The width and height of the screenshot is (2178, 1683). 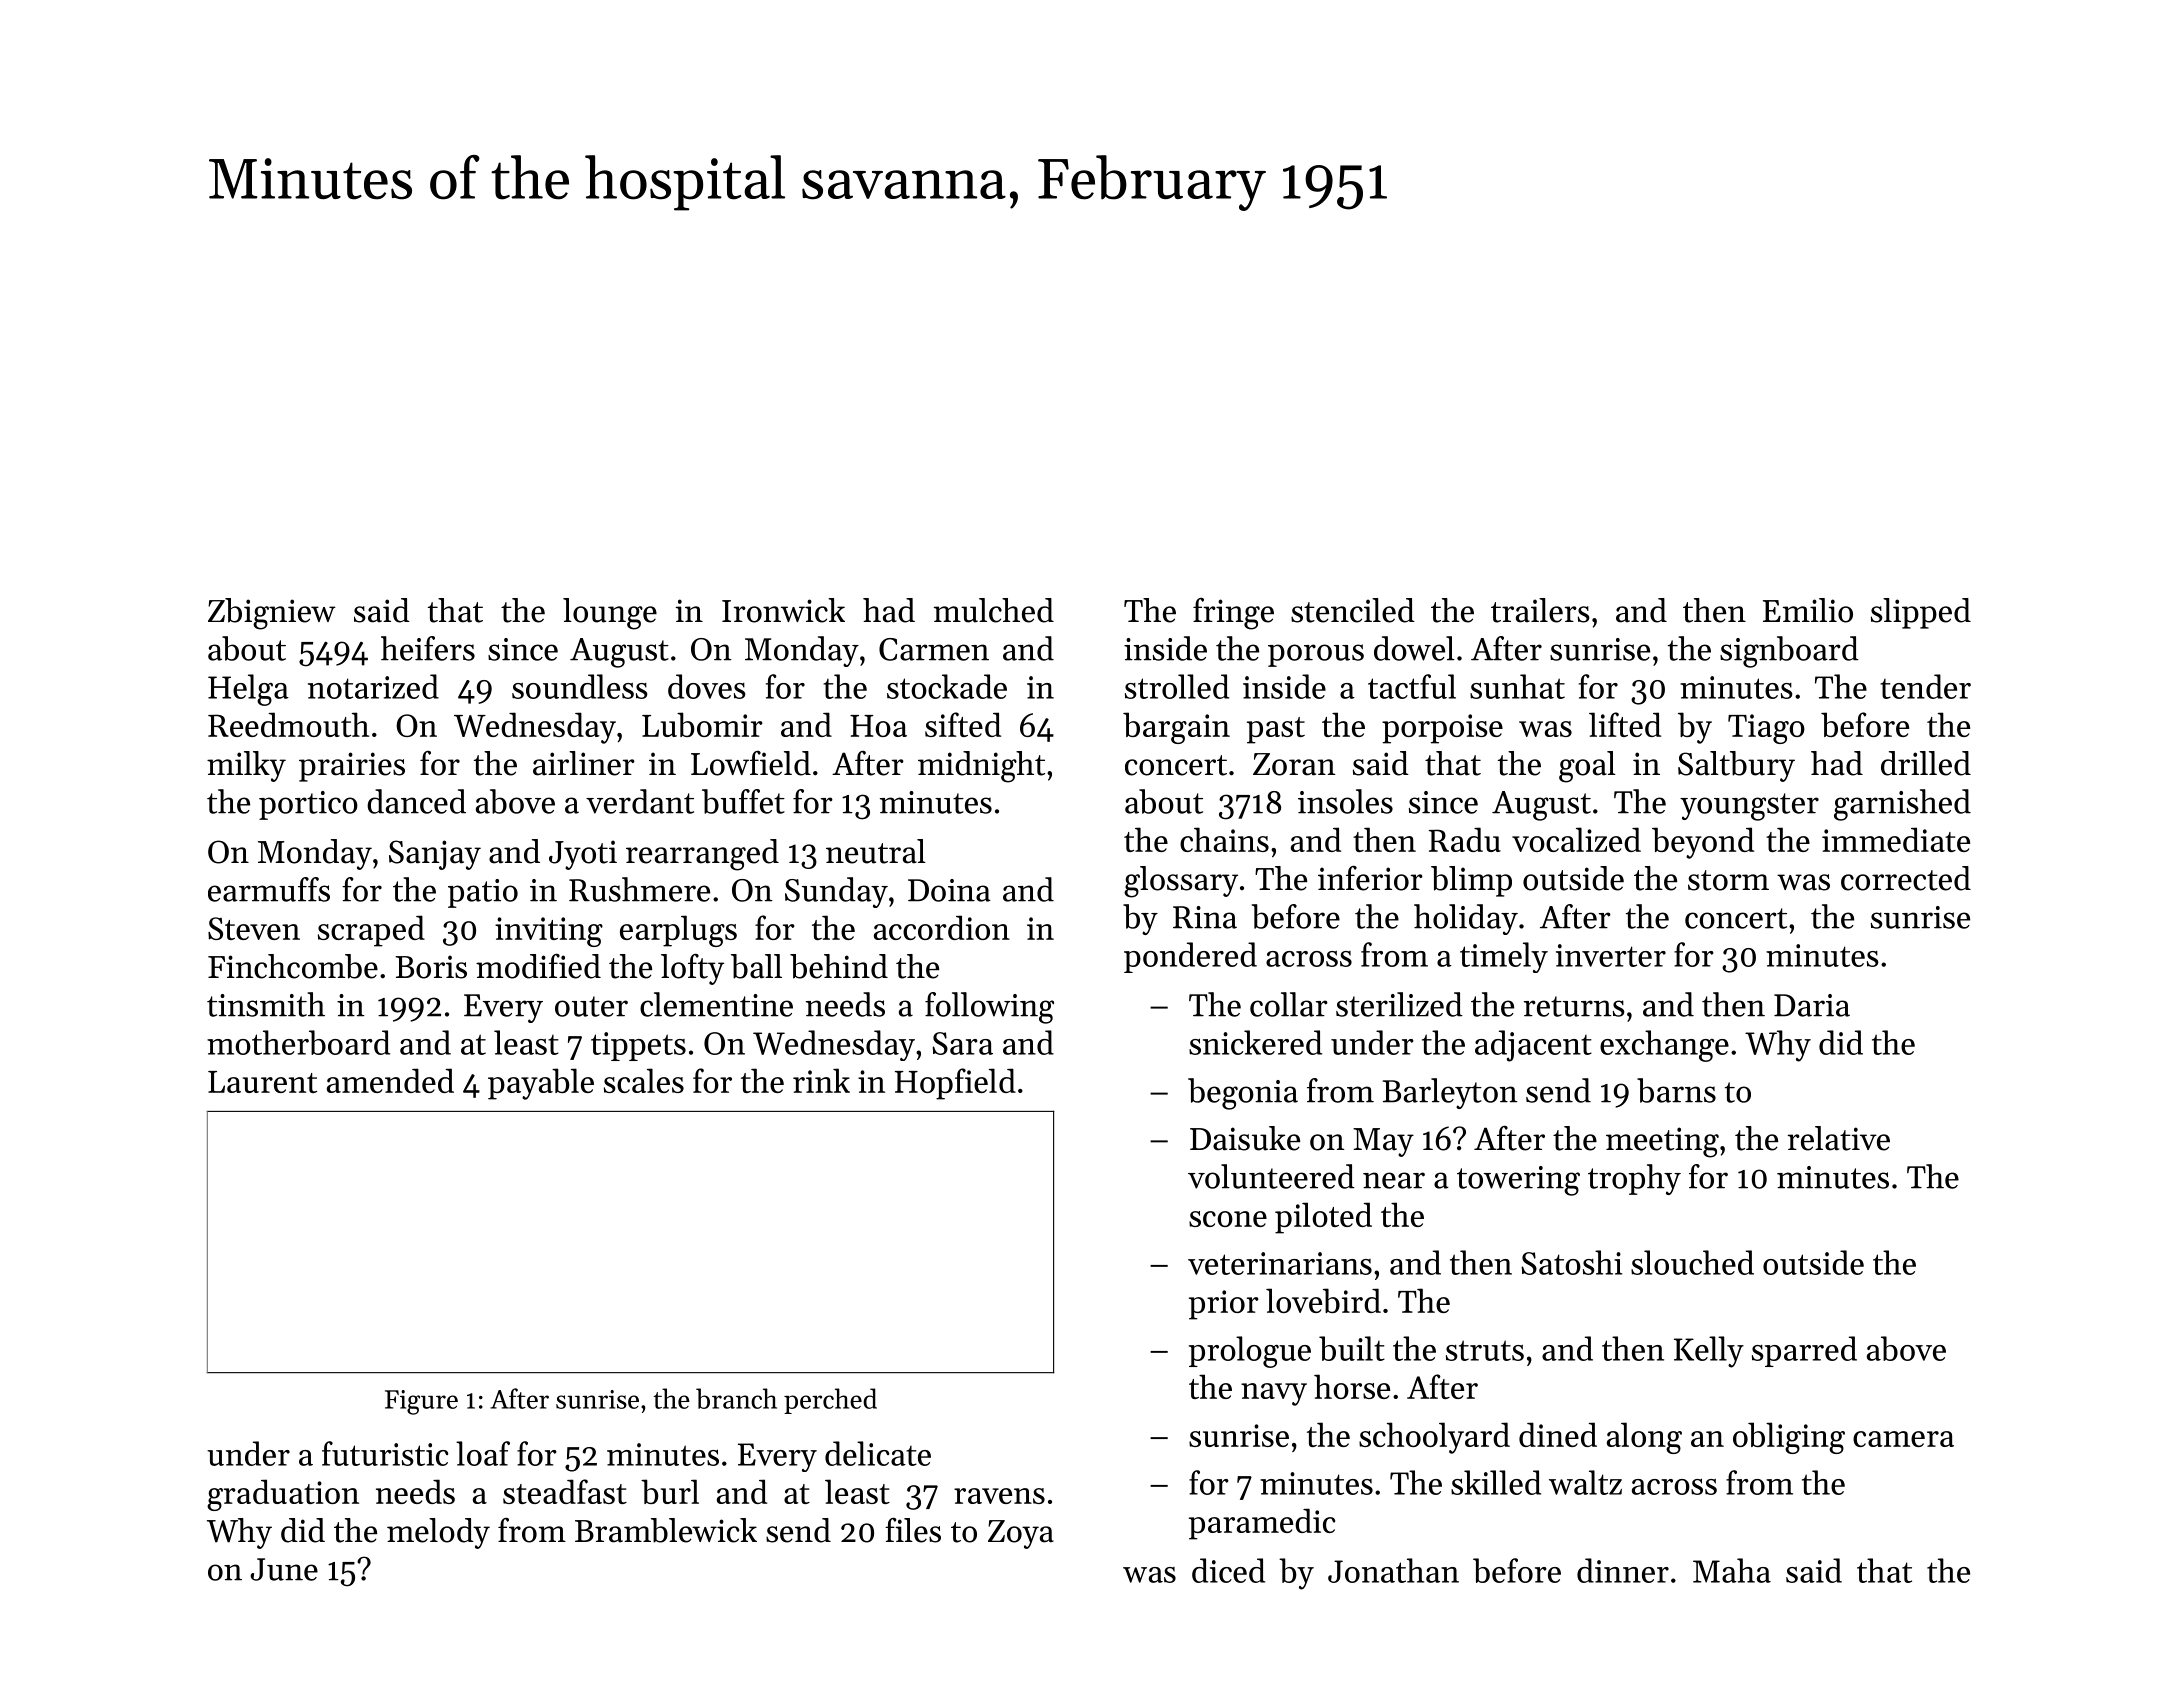 What do you see at coordinates (876, 851) in the screenshot?
I see `neutral` at bounding box center [876, 851].
